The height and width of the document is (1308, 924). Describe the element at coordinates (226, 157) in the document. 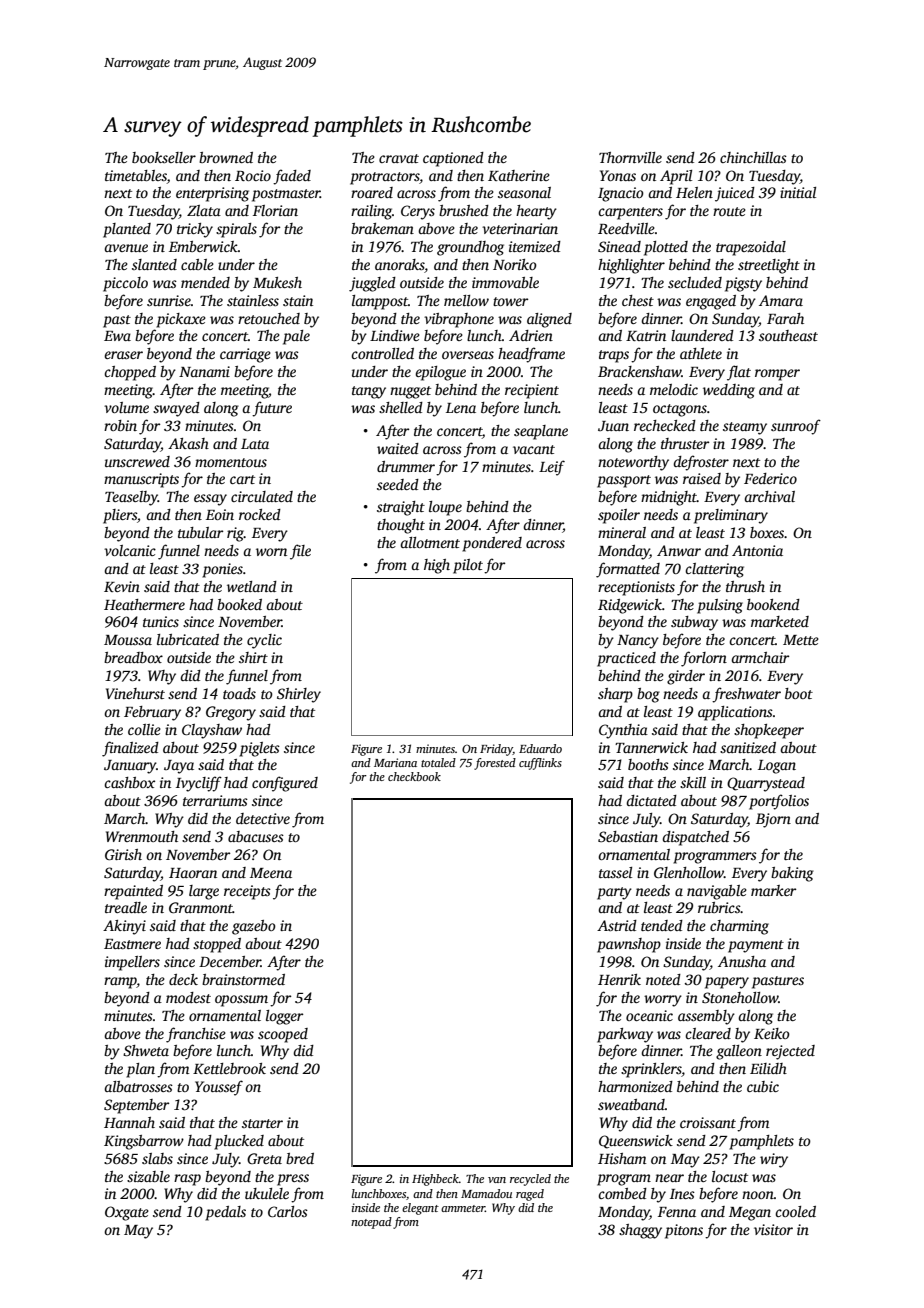

I see `browned` at that location.
